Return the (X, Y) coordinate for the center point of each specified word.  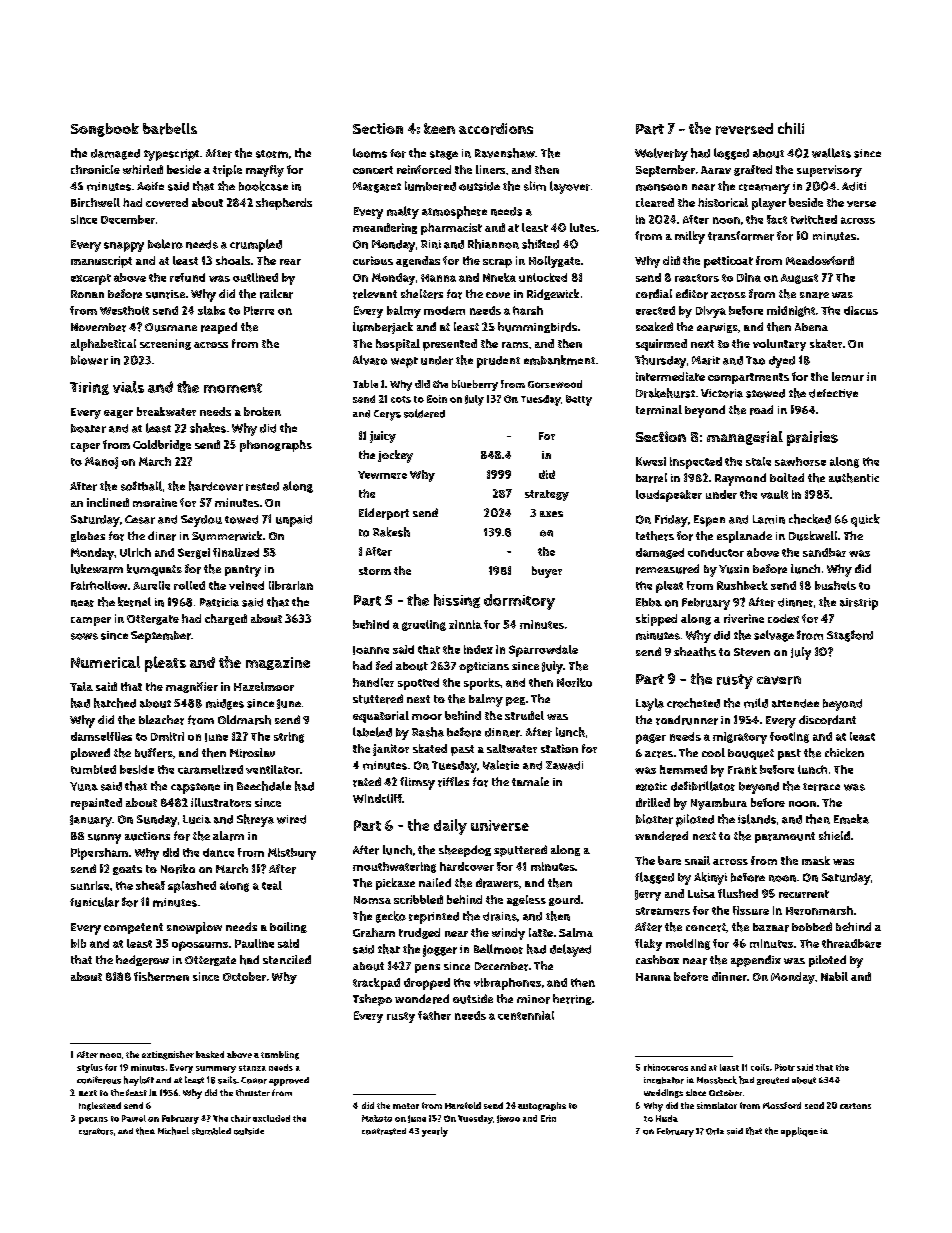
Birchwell (95, 202)
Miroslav (252, 753)
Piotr (785, 1067)
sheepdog (465, 851)
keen (439, 128)
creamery (764, 189)
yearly (435, 1132)
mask (816, 860)
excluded (271, 1118)
